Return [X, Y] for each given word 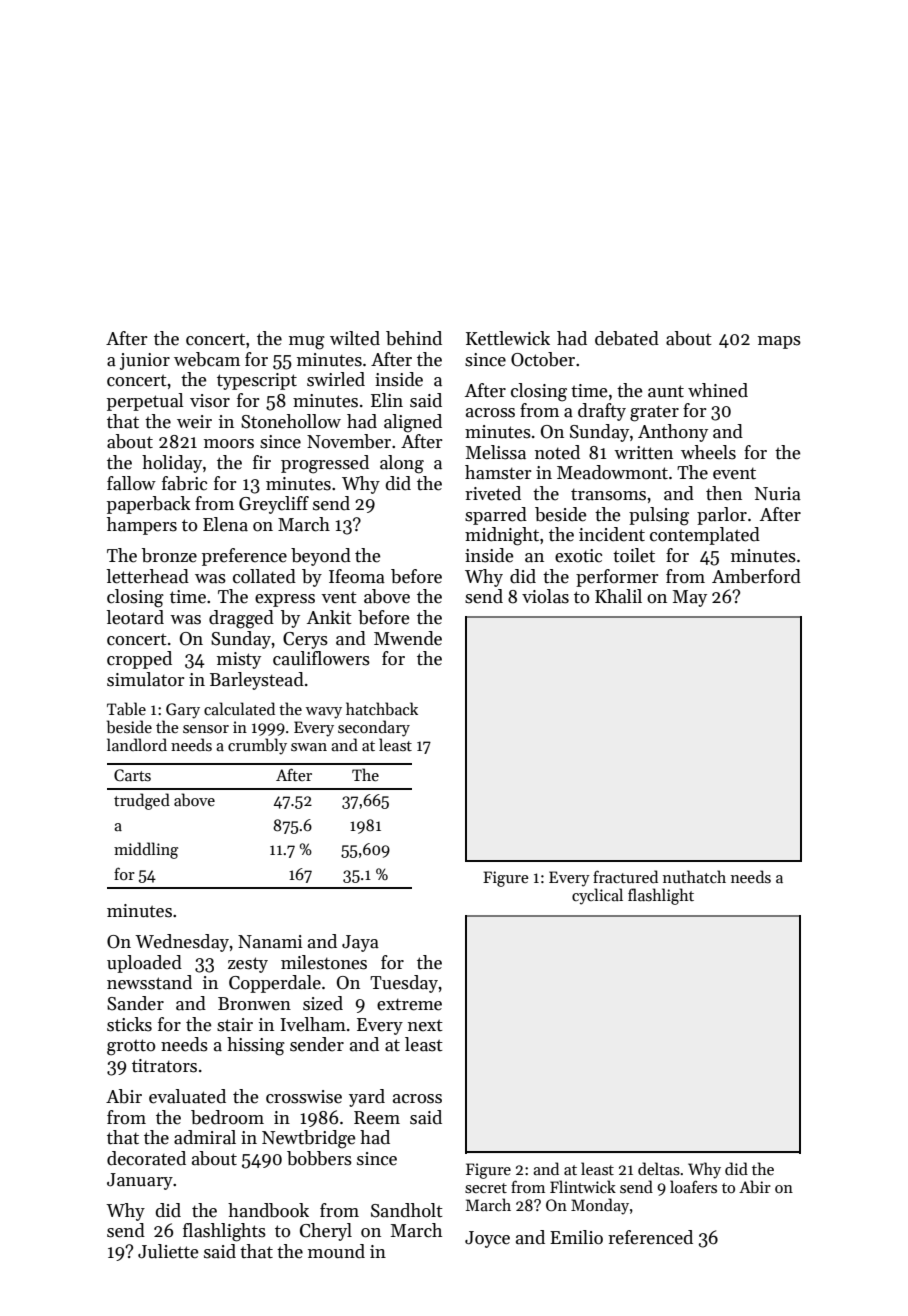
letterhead [147, 576]
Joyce [487, 1239]
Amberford [756, 576]
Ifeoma [357, 576]
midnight [502, 536]
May [690, 598]
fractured [625, 876]
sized [323, 1003]
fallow [131, 483]
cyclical [597, 896]
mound [336, 1251]
